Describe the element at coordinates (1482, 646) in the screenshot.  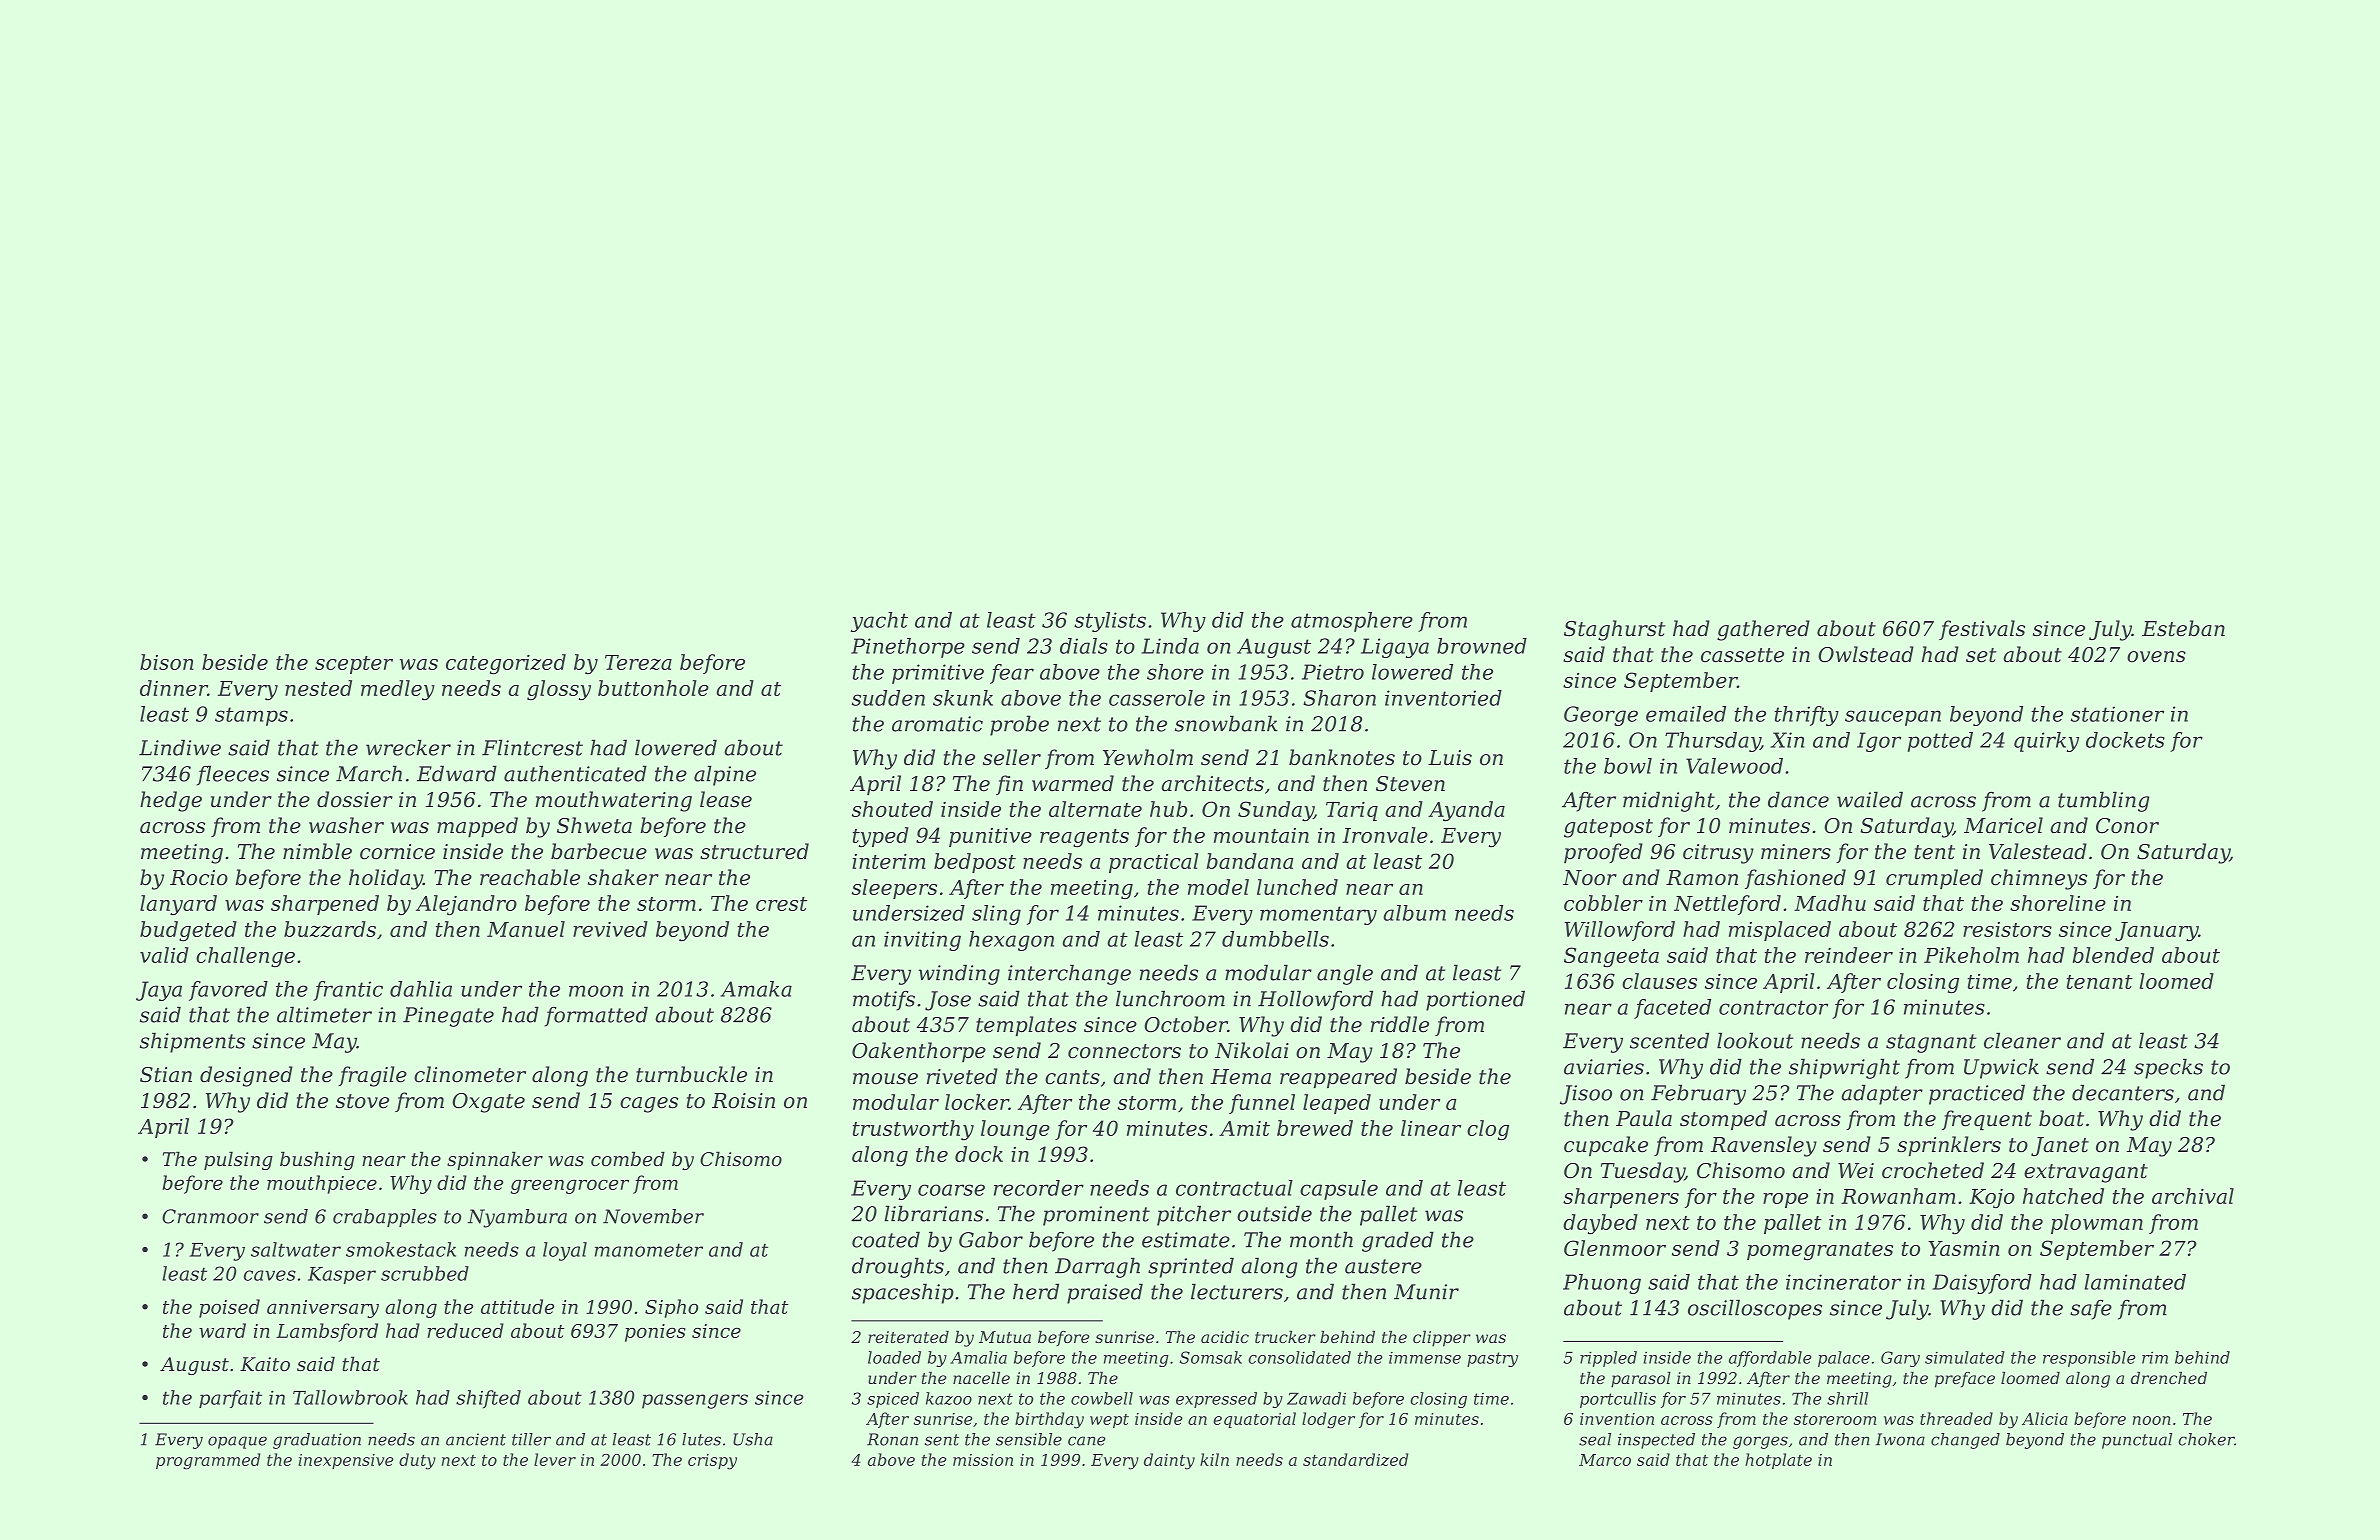
I see `browned` at that location.
